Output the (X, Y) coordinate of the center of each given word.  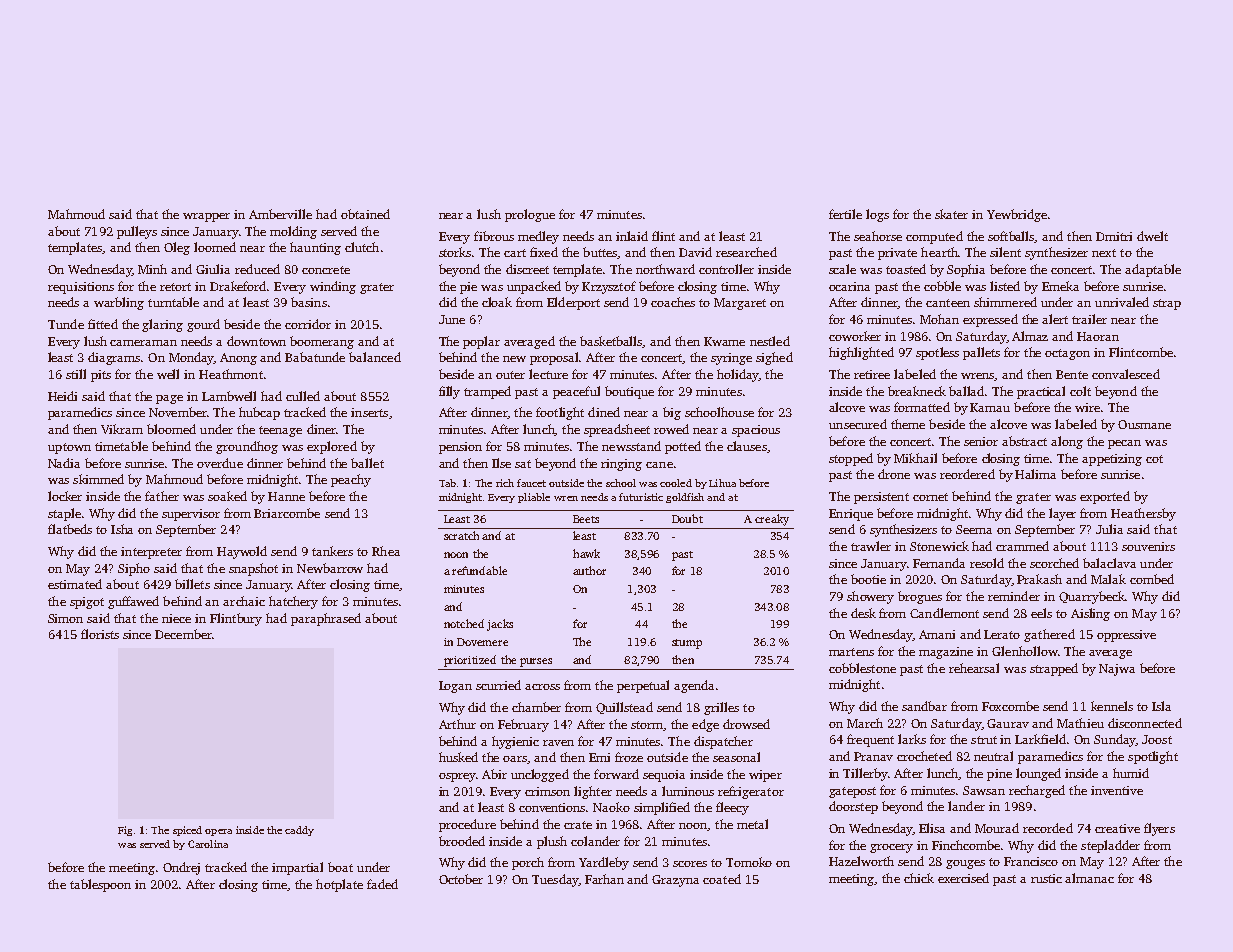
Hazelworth (861, 861)
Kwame (724, 341)
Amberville (280, 214)
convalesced (1126, 374)
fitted (103, 324)
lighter (593, 792)
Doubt (687, 518)
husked (458, 757)
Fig (125, 831)
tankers (332, 551)
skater (951, 214)
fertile (845, 214)
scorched (1054, 563)
